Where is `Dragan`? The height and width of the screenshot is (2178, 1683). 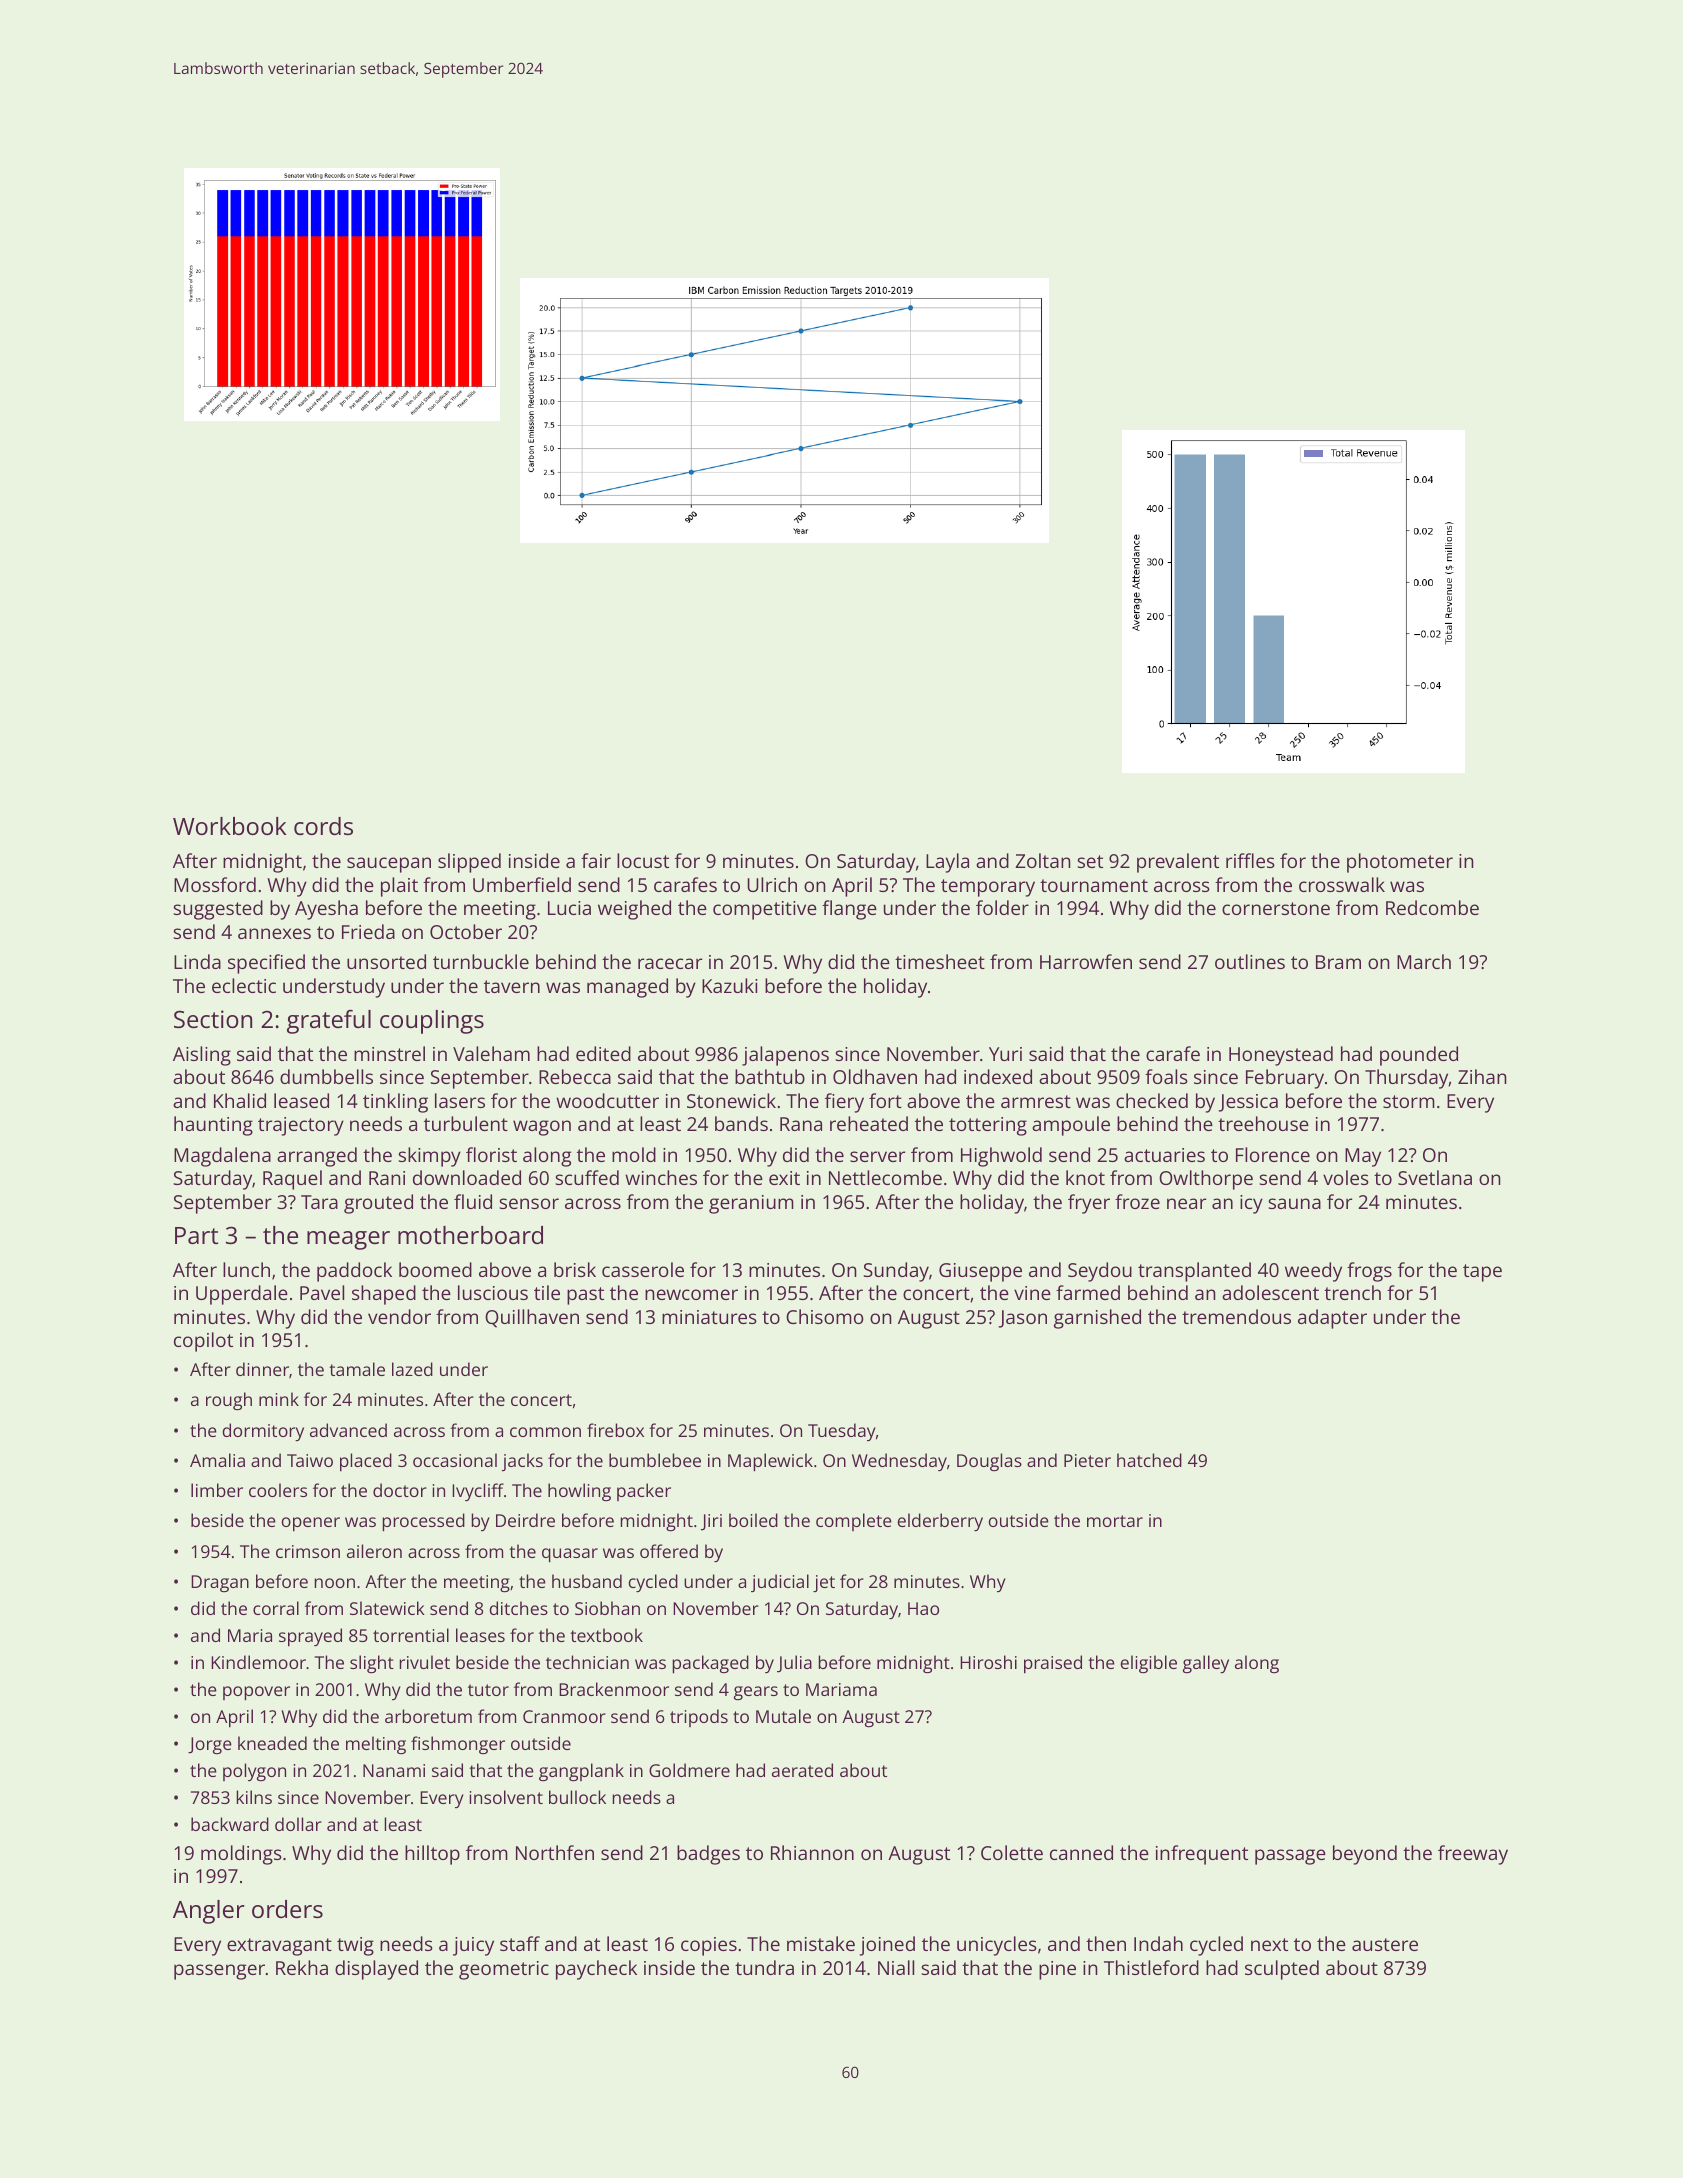 Dragan is located at coordinates (220, 1583).
